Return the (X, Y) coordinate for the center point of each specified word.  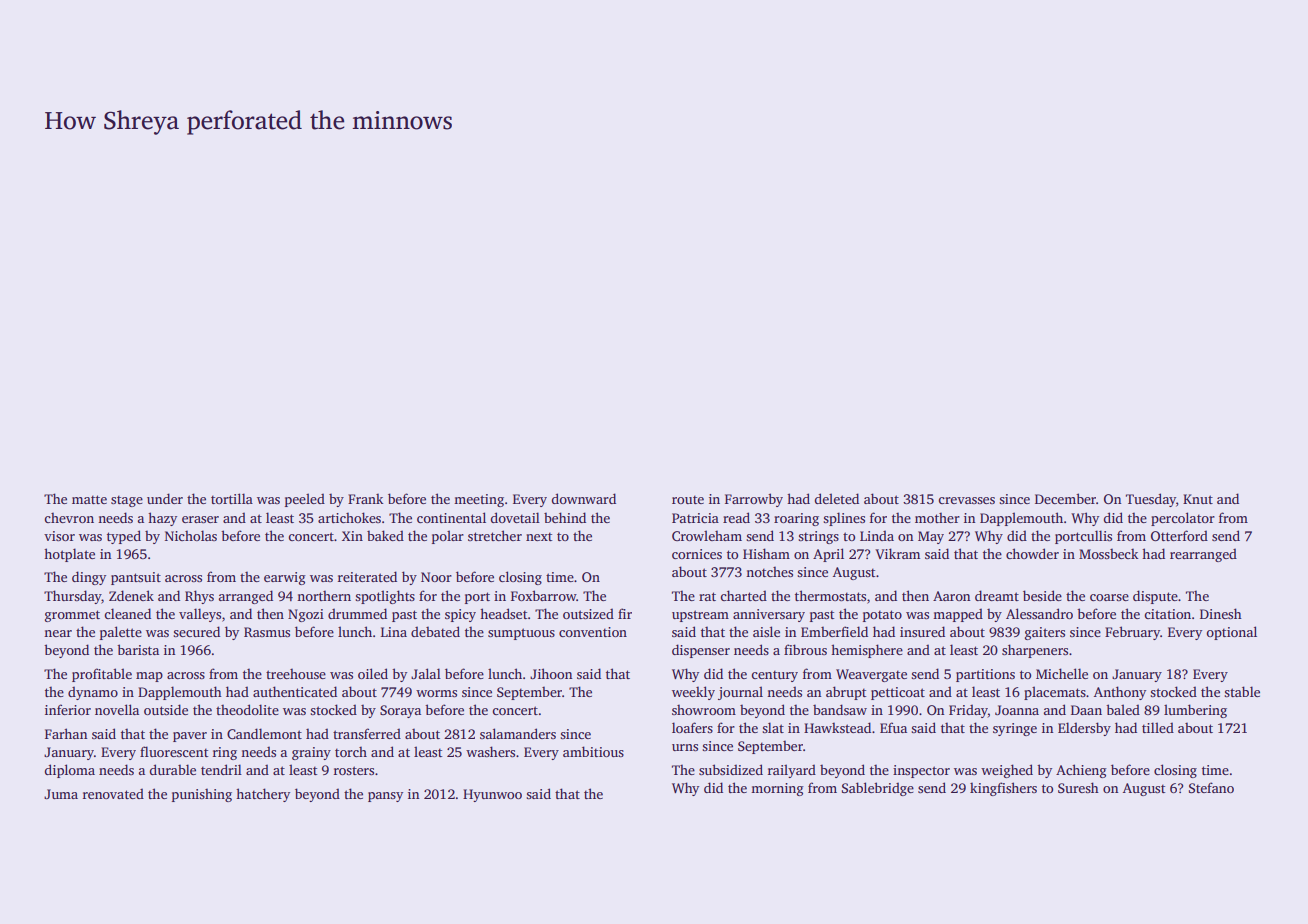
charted (743, 595)
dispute (1155, 597)
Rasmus (267, 632)
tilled (1158, 727)
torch (351, 752)
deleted (837, 498)
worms (436, 693)
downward (584, 498)
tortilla (232, 498)
